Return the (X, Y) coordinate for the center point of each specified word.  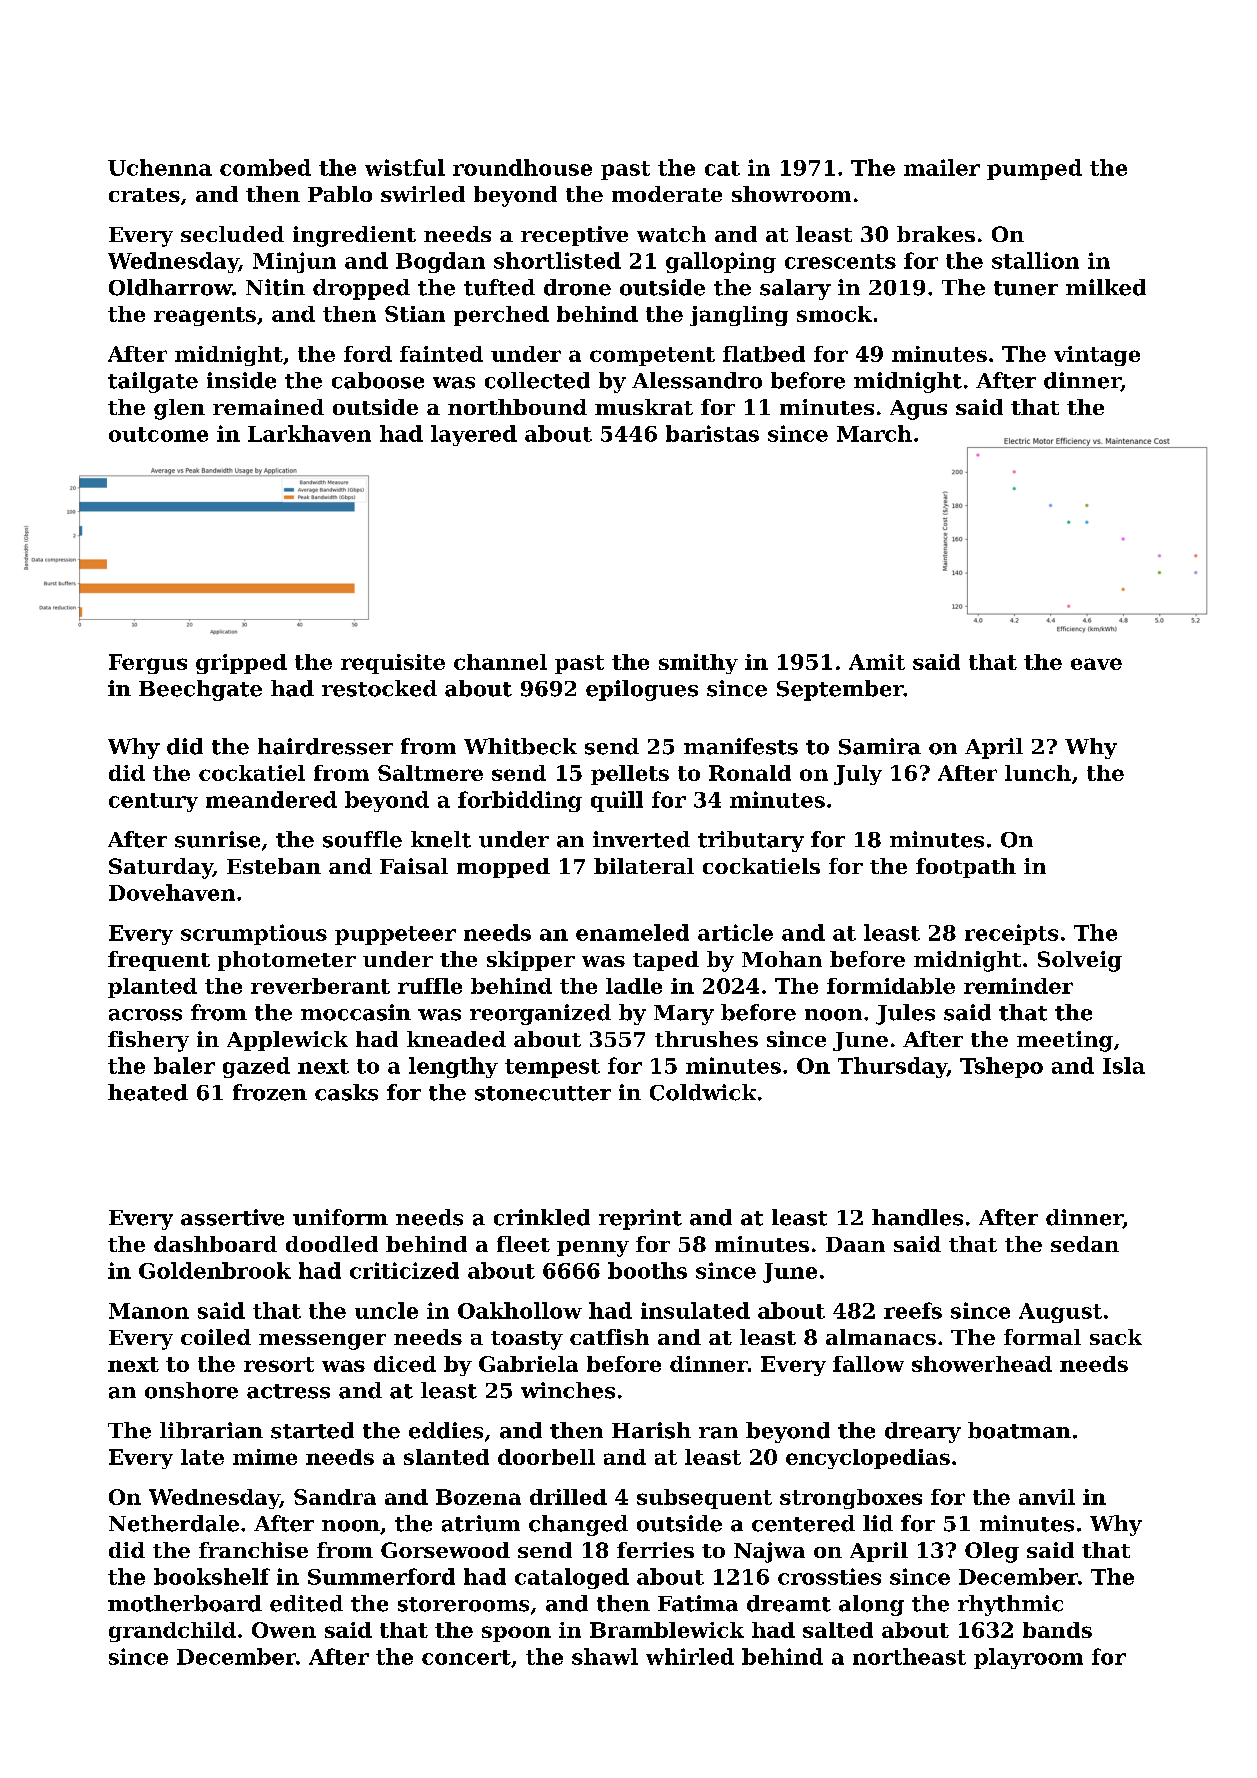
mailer (942, 167)
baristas (712, 433)
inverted (641, 839)
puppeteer (395, 935)
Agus (918, 410)
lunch (1038, 773)
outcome (158, 434)
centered (803, 1523)
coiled (216, 1337)
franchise (253, 1550)
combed (265, 167)
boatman (1019, 1430)
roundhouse (522, 167)
